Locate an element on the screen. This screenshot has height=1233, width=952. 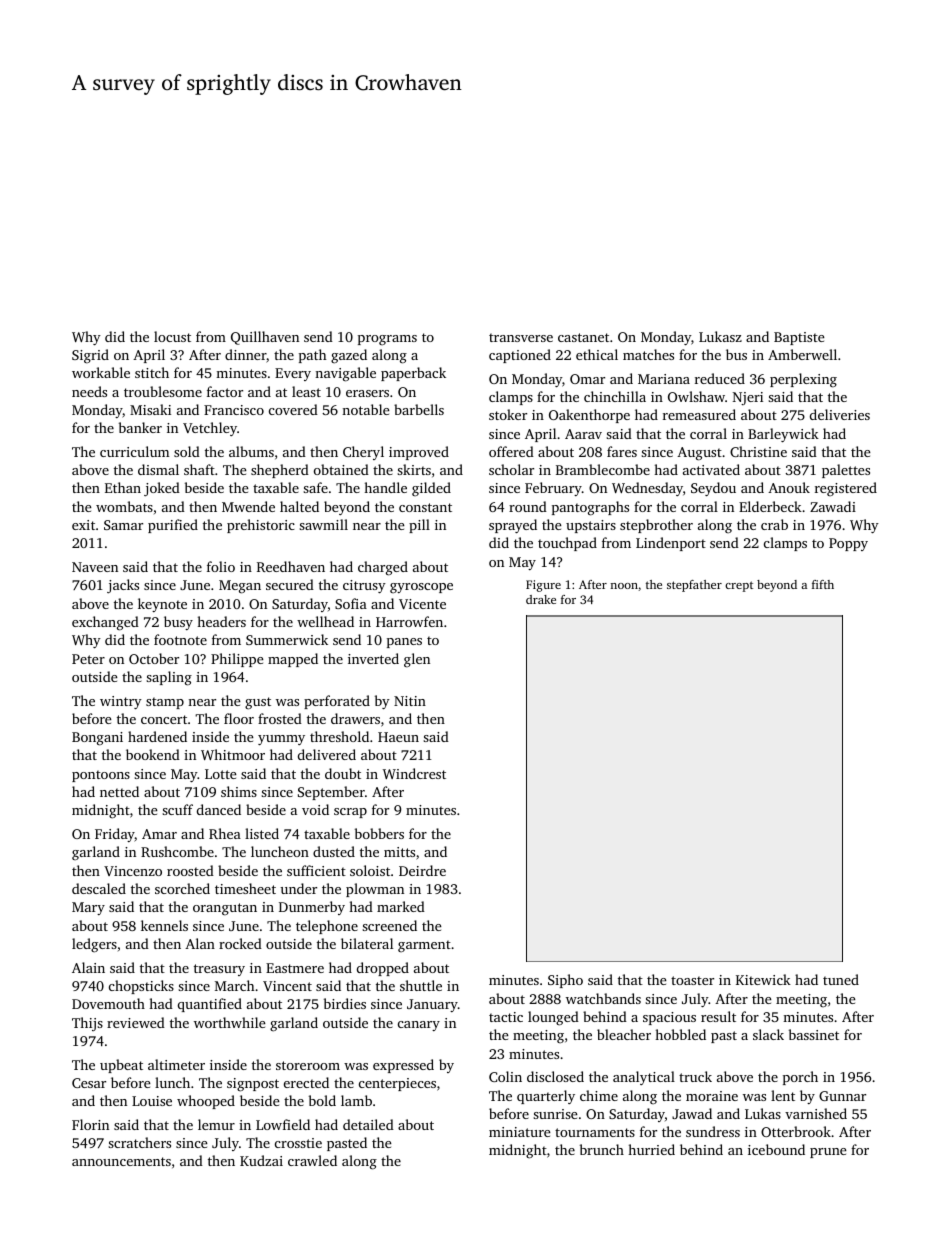
scratchers is located at coordinates (139, 1142).
